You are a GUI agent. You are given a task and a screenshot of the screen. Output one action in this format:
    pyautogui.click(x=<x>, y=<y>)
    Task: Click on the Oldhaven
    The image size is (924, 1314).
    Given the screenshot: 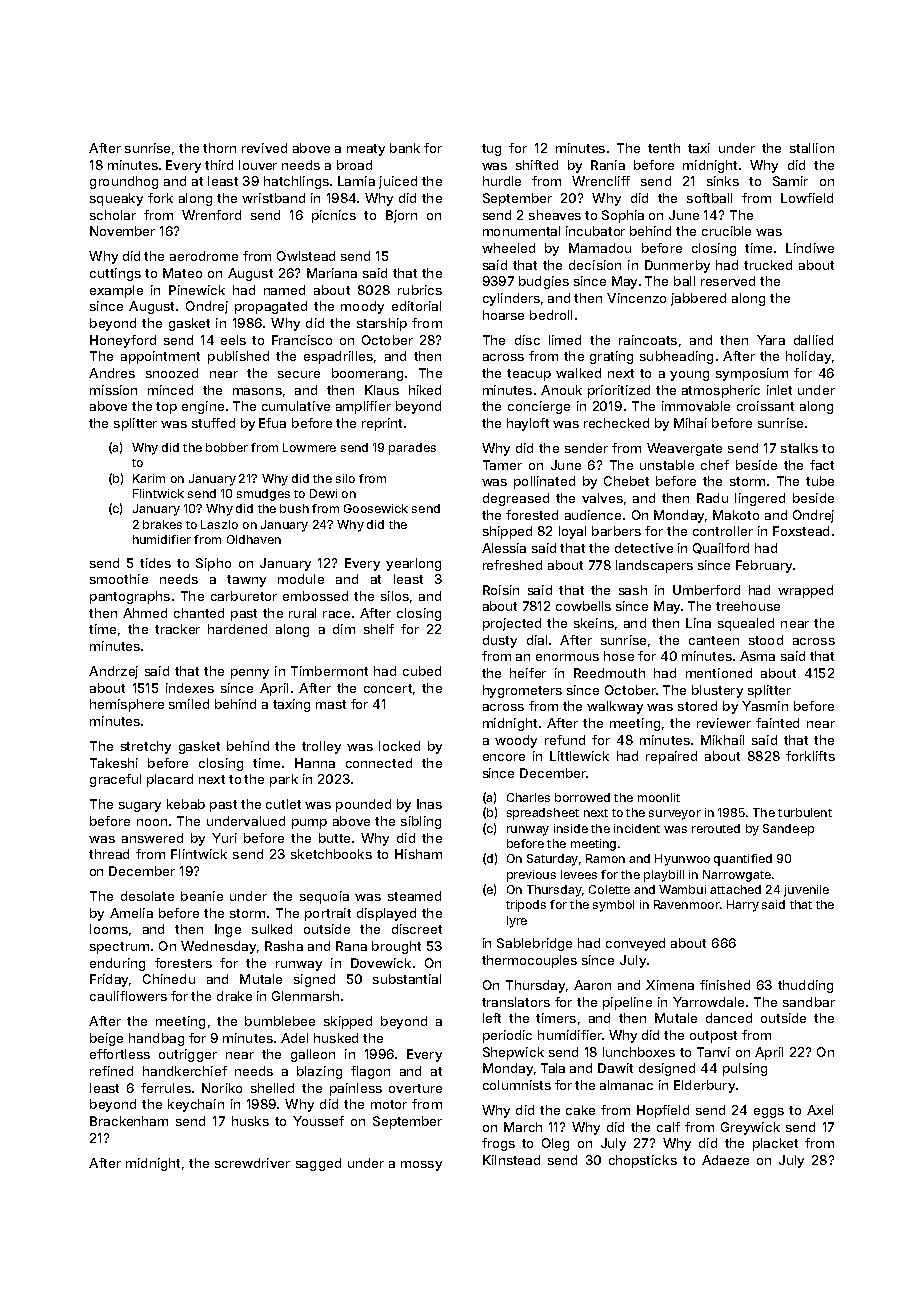 What is the action you would take?
    pyautogui.click(x=254, y=539)
